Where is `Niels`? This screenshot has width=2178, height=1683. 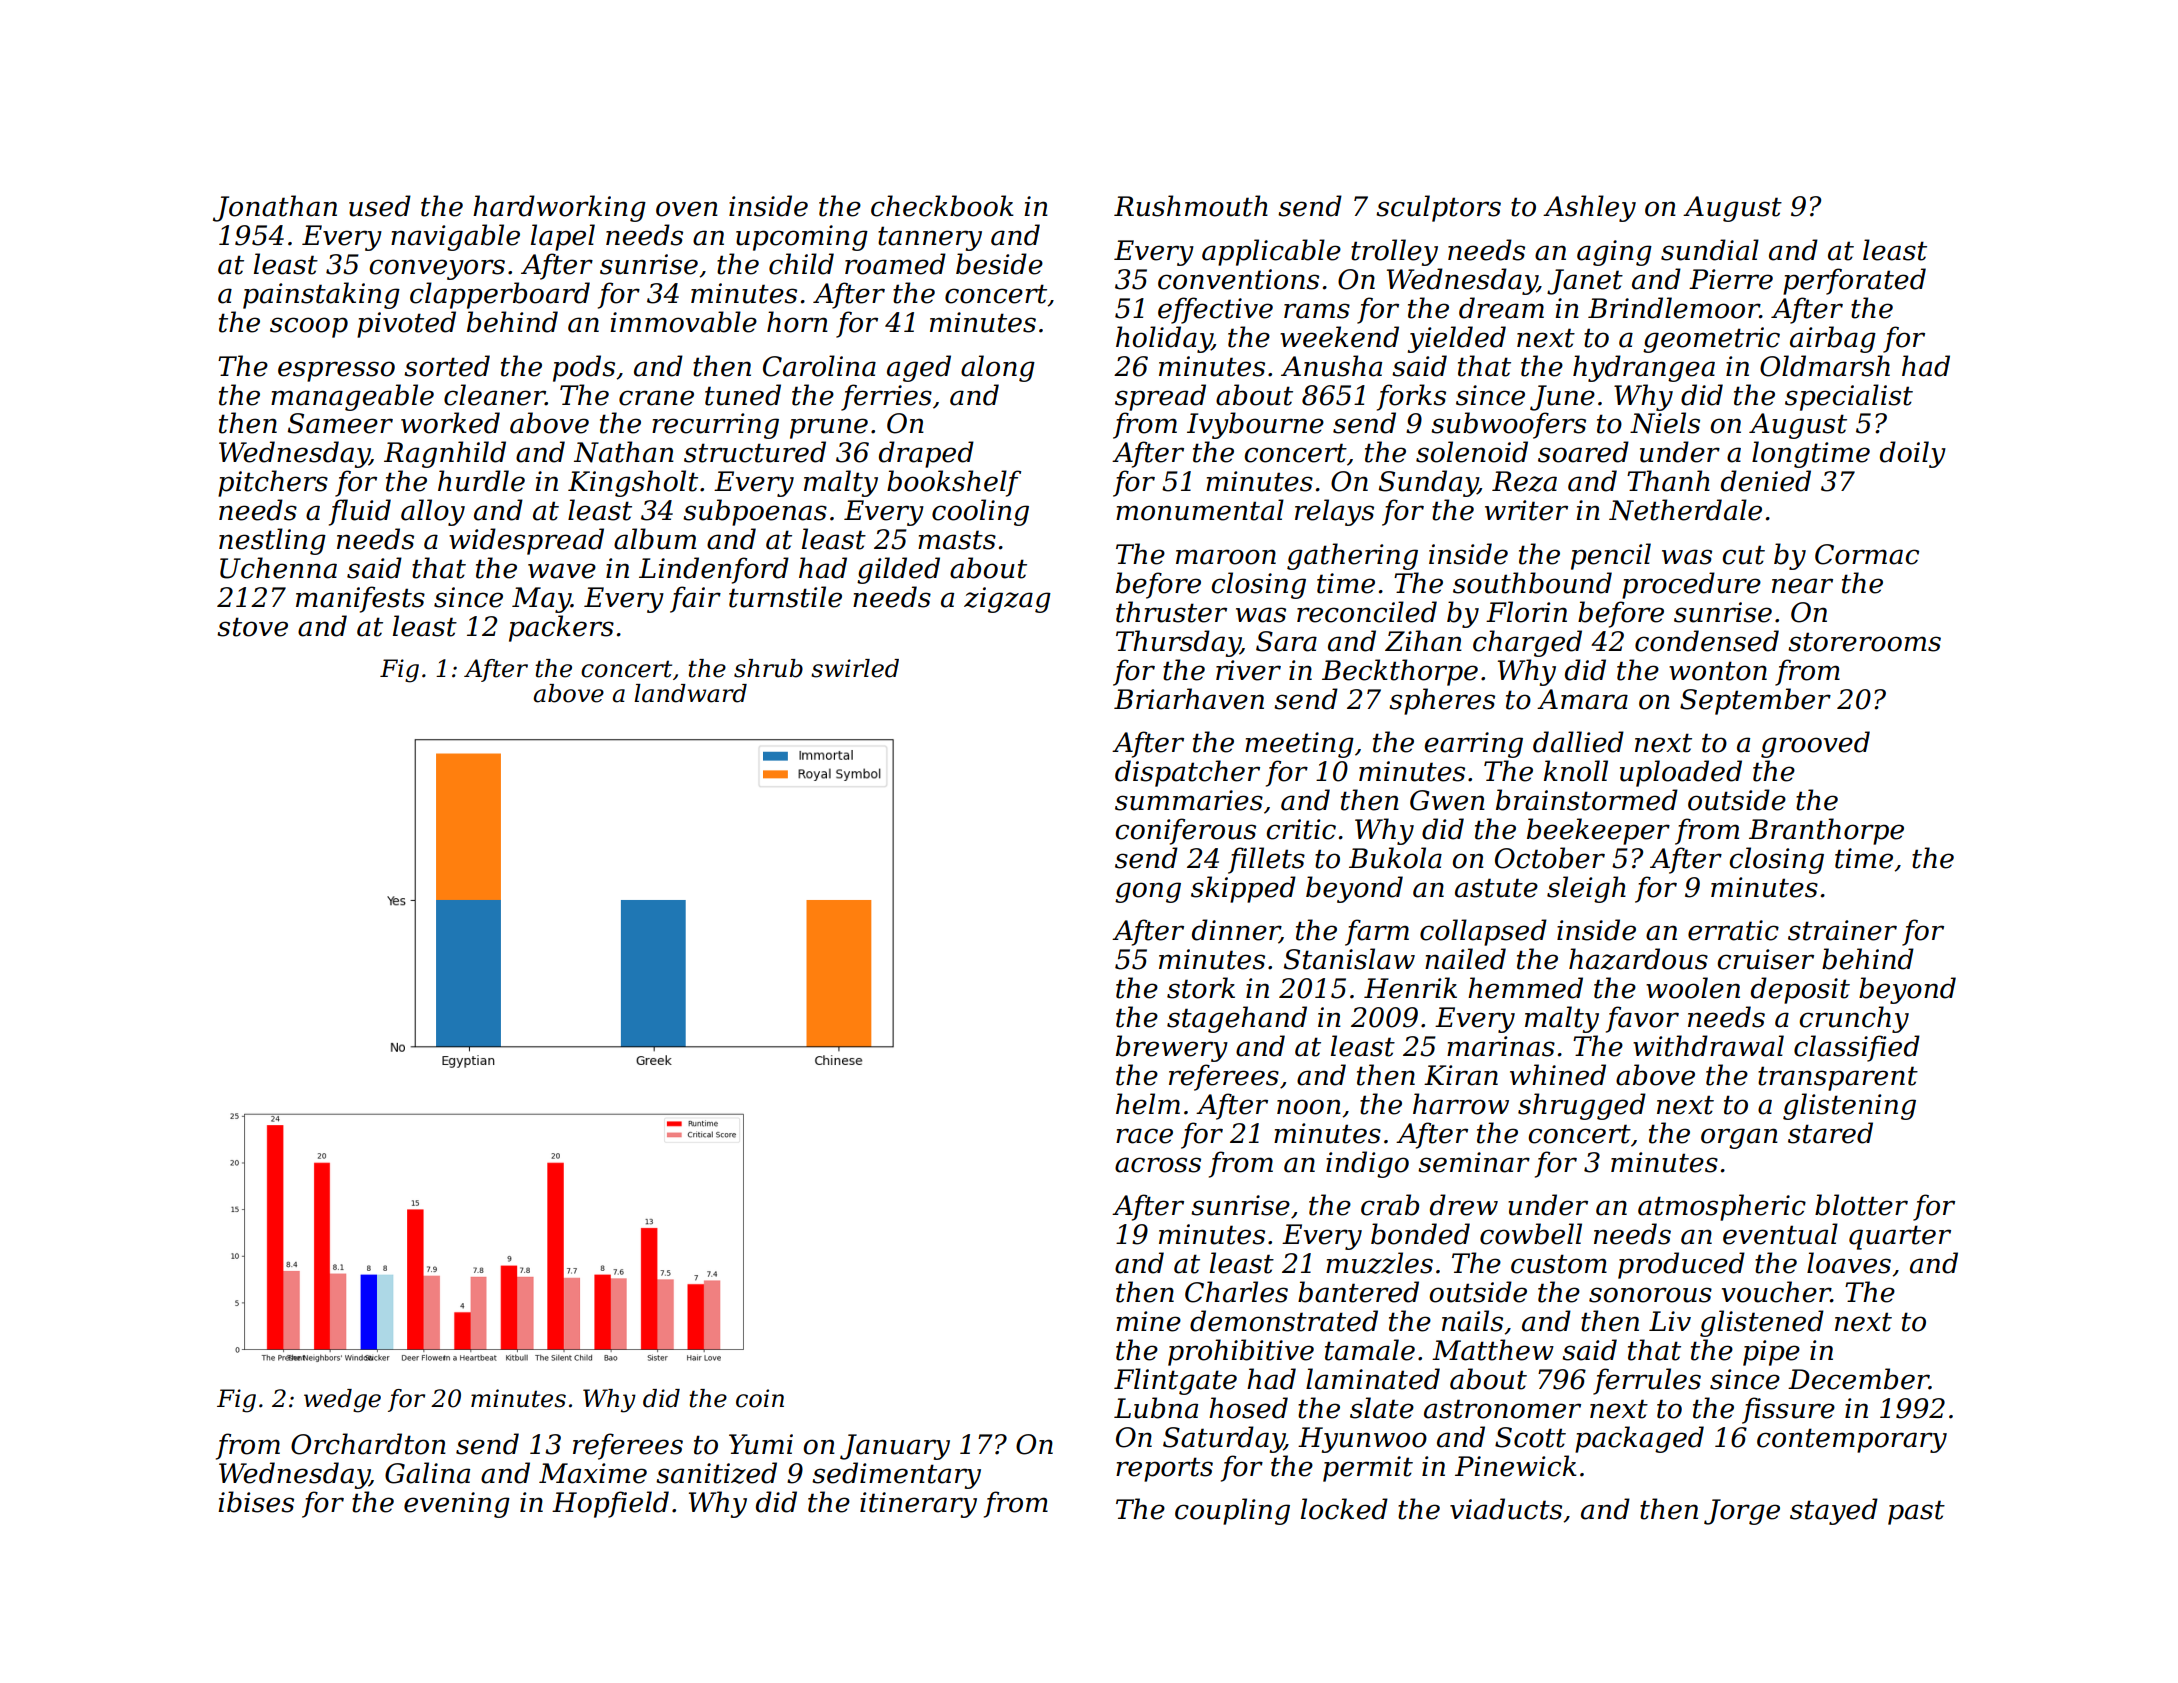 Niels is located at coordinates (1665, 423).
